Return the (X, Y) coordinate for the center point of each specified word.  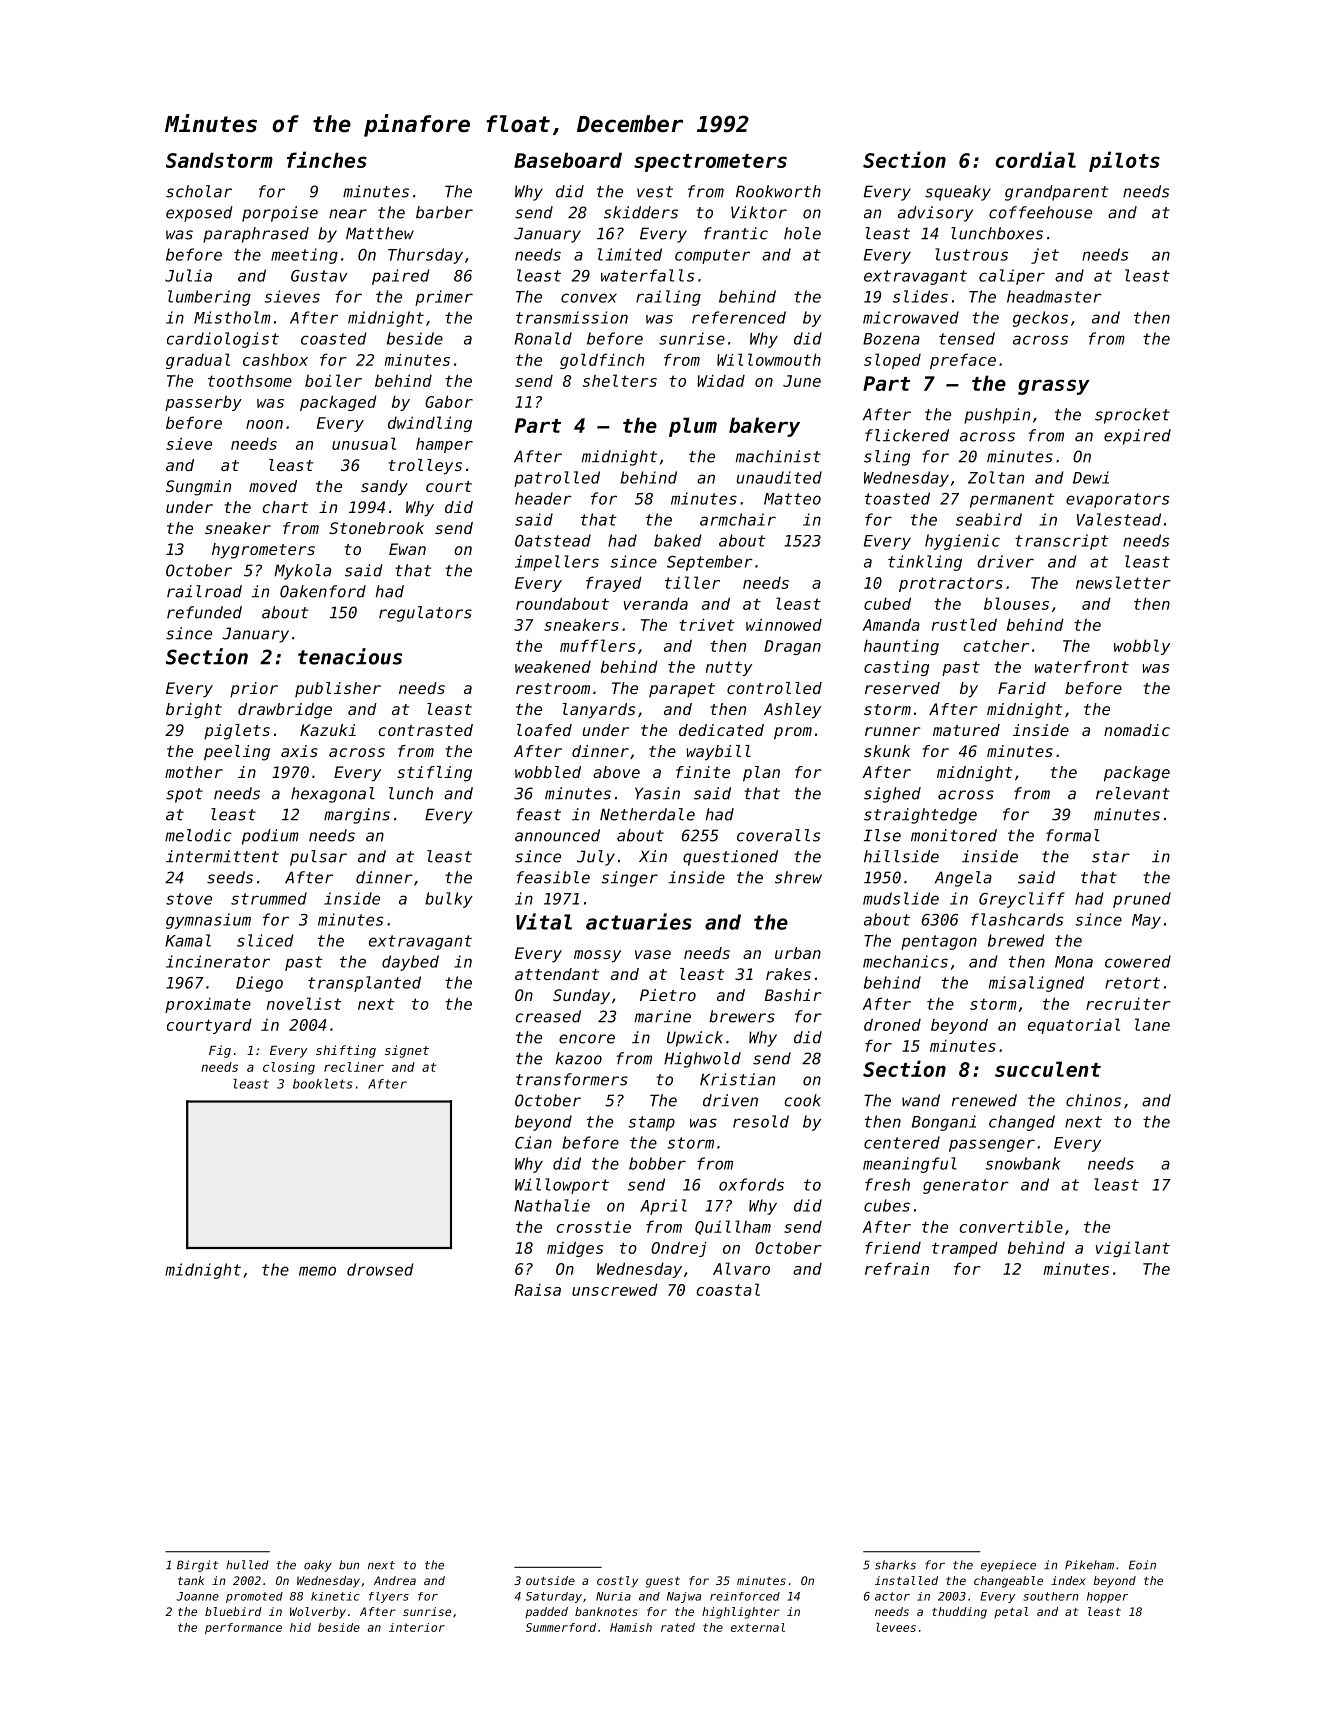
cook (802, 1100)
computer (712, 256)
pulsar (318, 858)
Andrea (395, 1580)
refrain (897, 1268)
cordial (1035, 159)
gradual (198, 361)
